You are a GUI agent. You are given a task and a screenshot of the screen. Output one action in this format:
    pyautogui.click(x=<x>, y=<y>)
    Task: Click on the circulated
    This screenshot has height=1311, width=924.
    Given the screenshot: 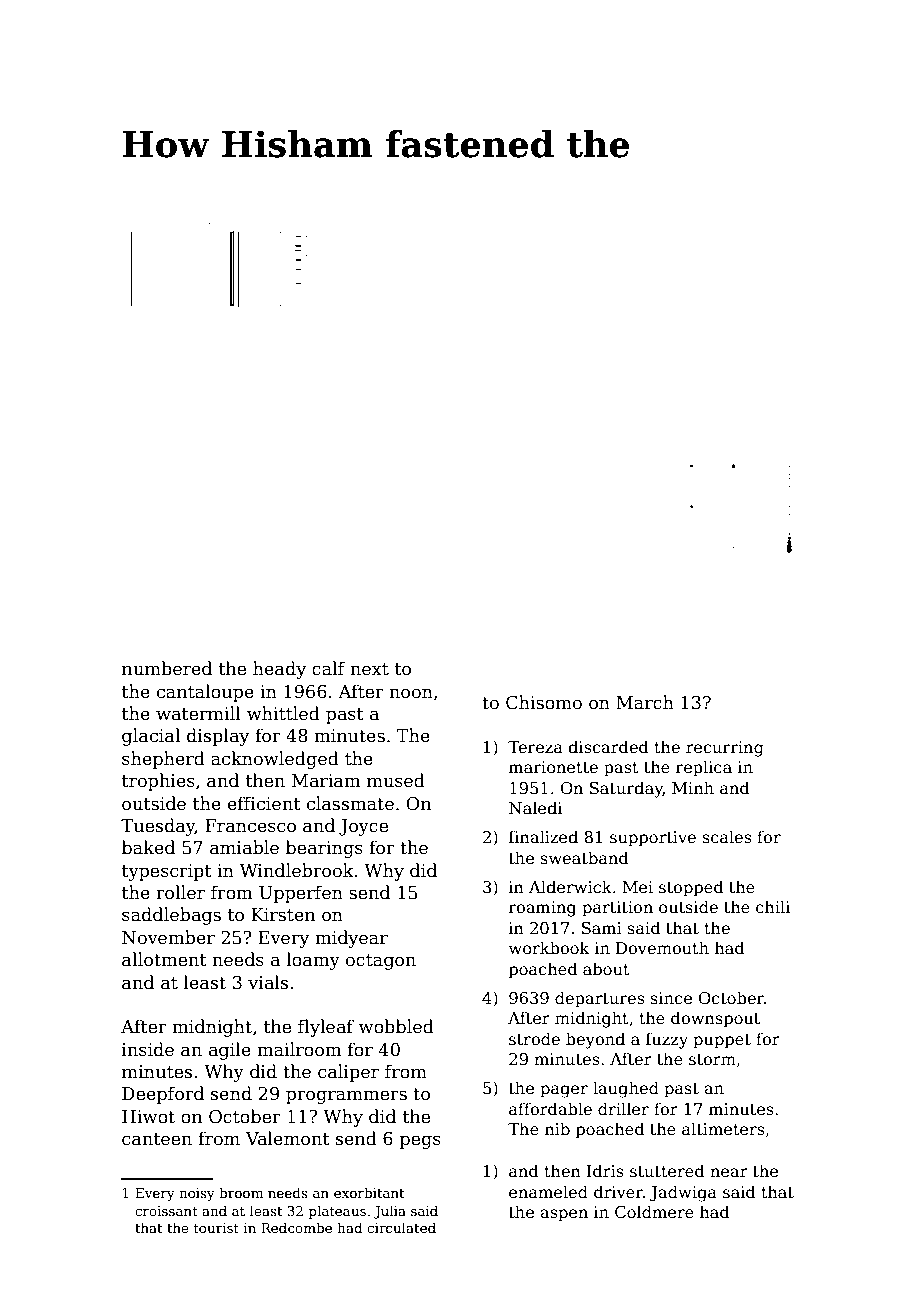 What is the action you would take?
    pyautogui.click(x=401, y=1227)
